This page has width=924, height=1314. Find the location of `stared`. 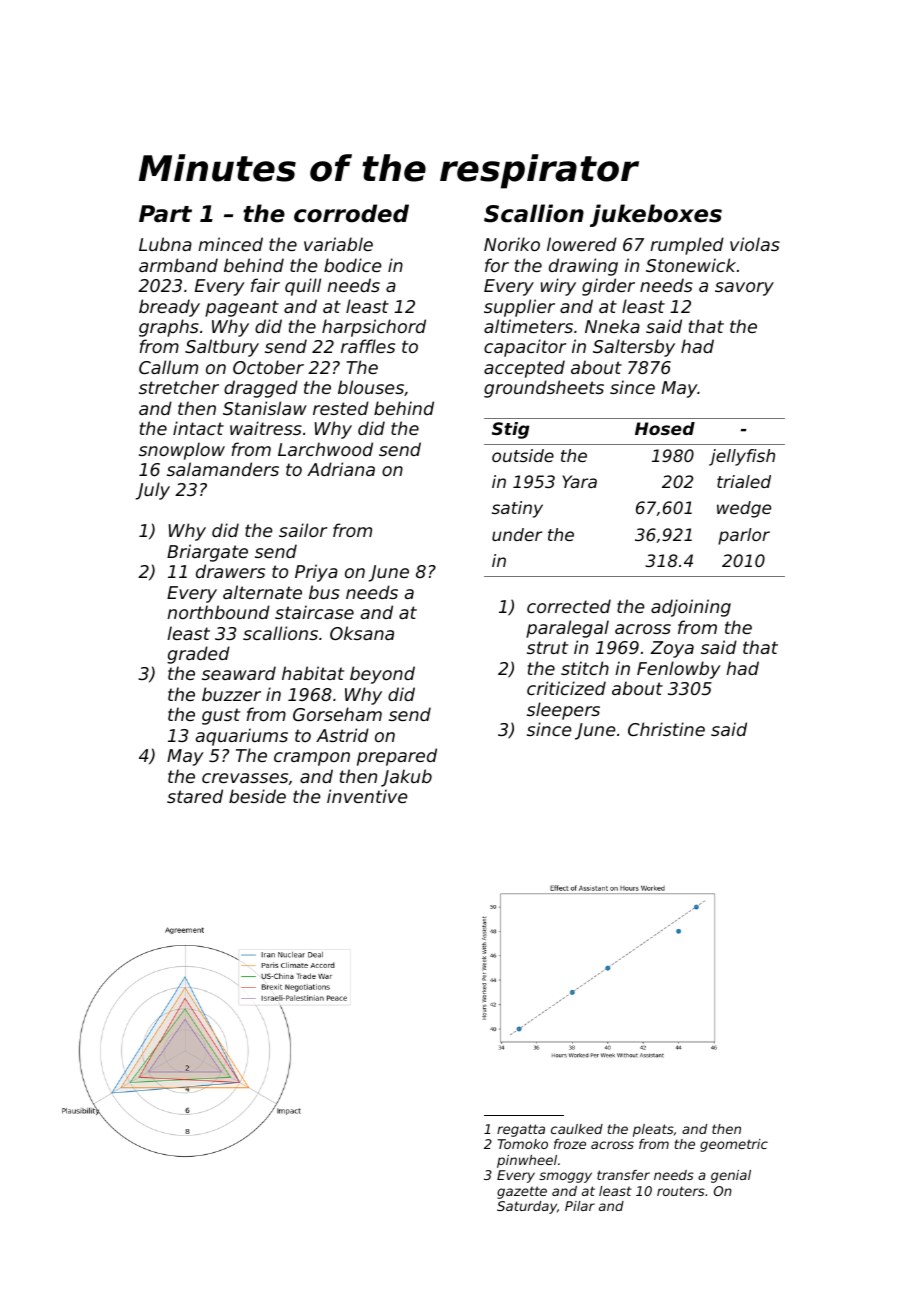

stared is located at coordinates (195, 796).
